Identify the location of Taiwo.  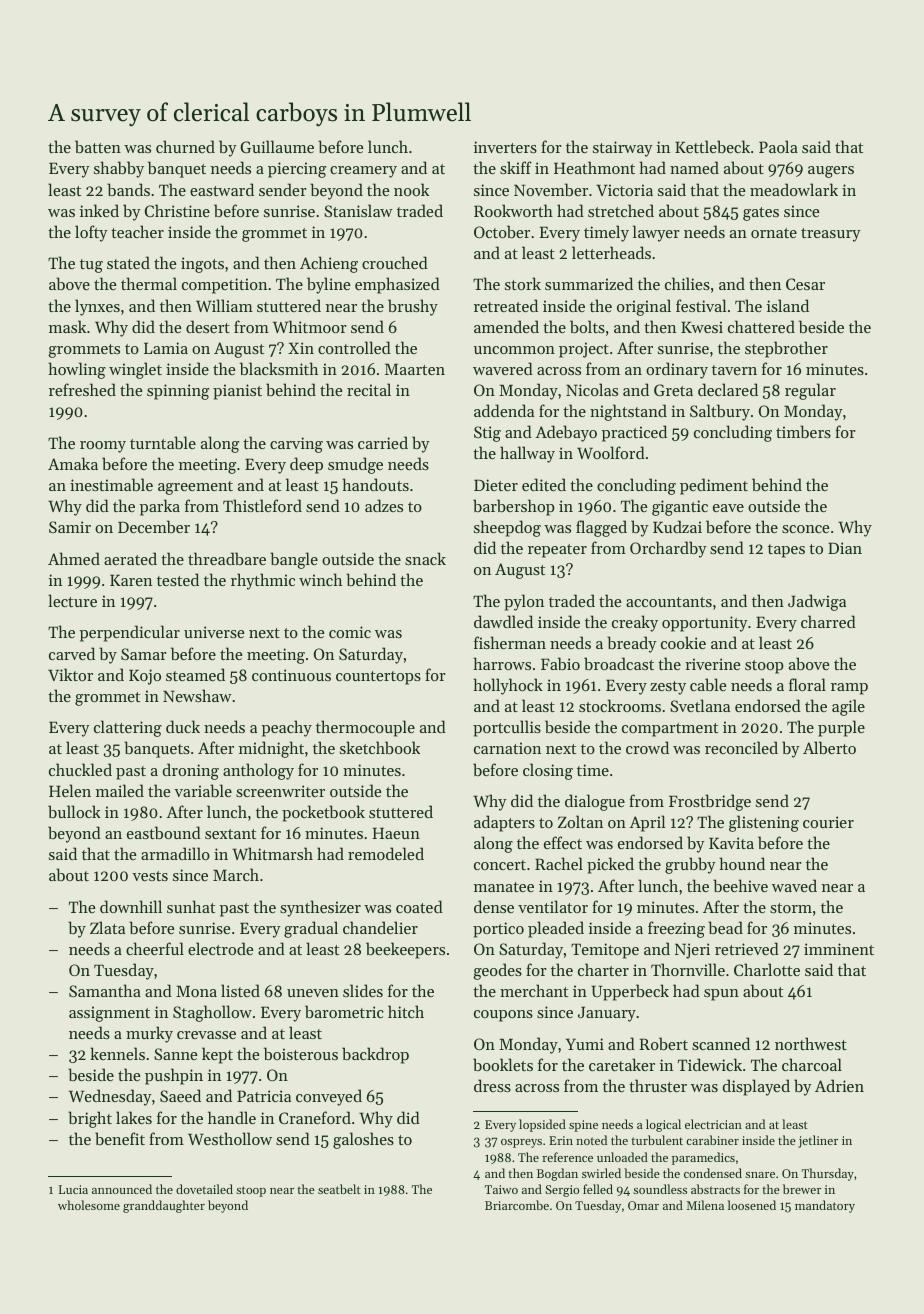
(501, 1189).
